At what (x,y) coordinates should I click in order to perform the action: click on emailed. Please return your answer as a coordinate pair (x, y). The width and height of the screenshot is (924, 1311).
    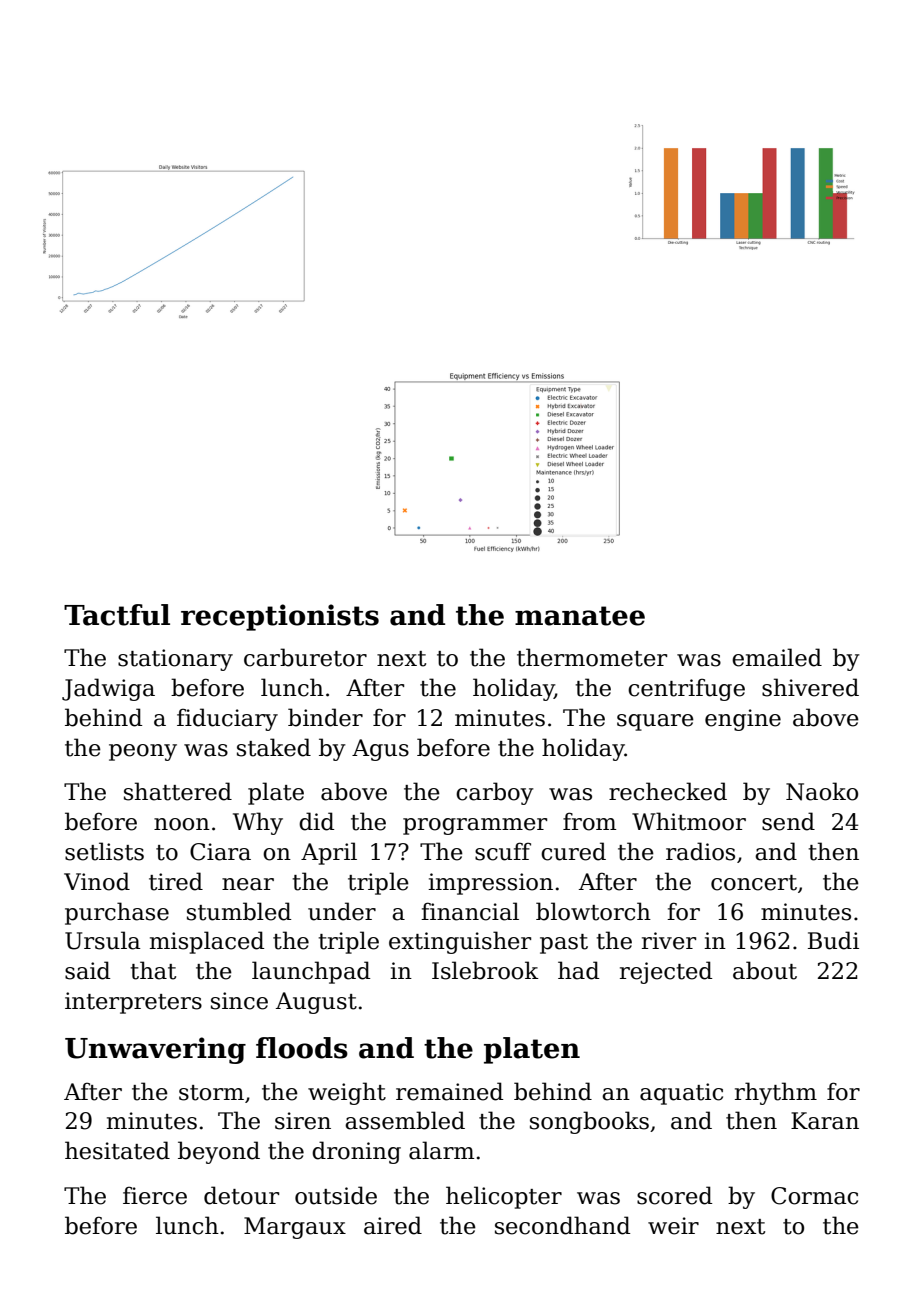
    Looking at the image, I should click on (777, 657).
